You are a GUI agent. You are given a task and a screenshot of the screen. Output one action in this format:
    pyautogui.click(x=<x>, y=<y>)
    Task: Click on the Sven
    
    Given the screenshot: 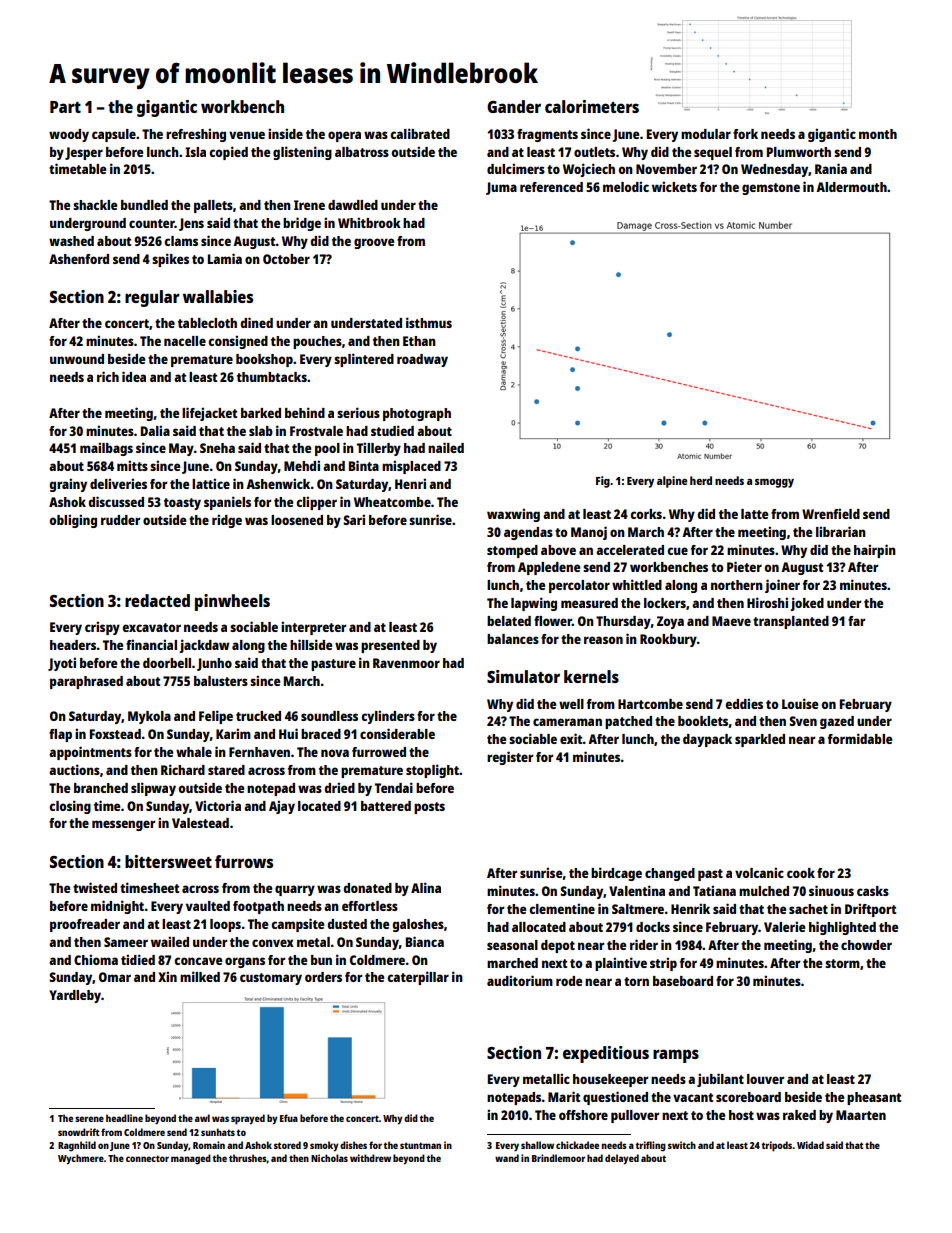 What is the action you would take?
    pyautogui.click(x=803, y=721)
